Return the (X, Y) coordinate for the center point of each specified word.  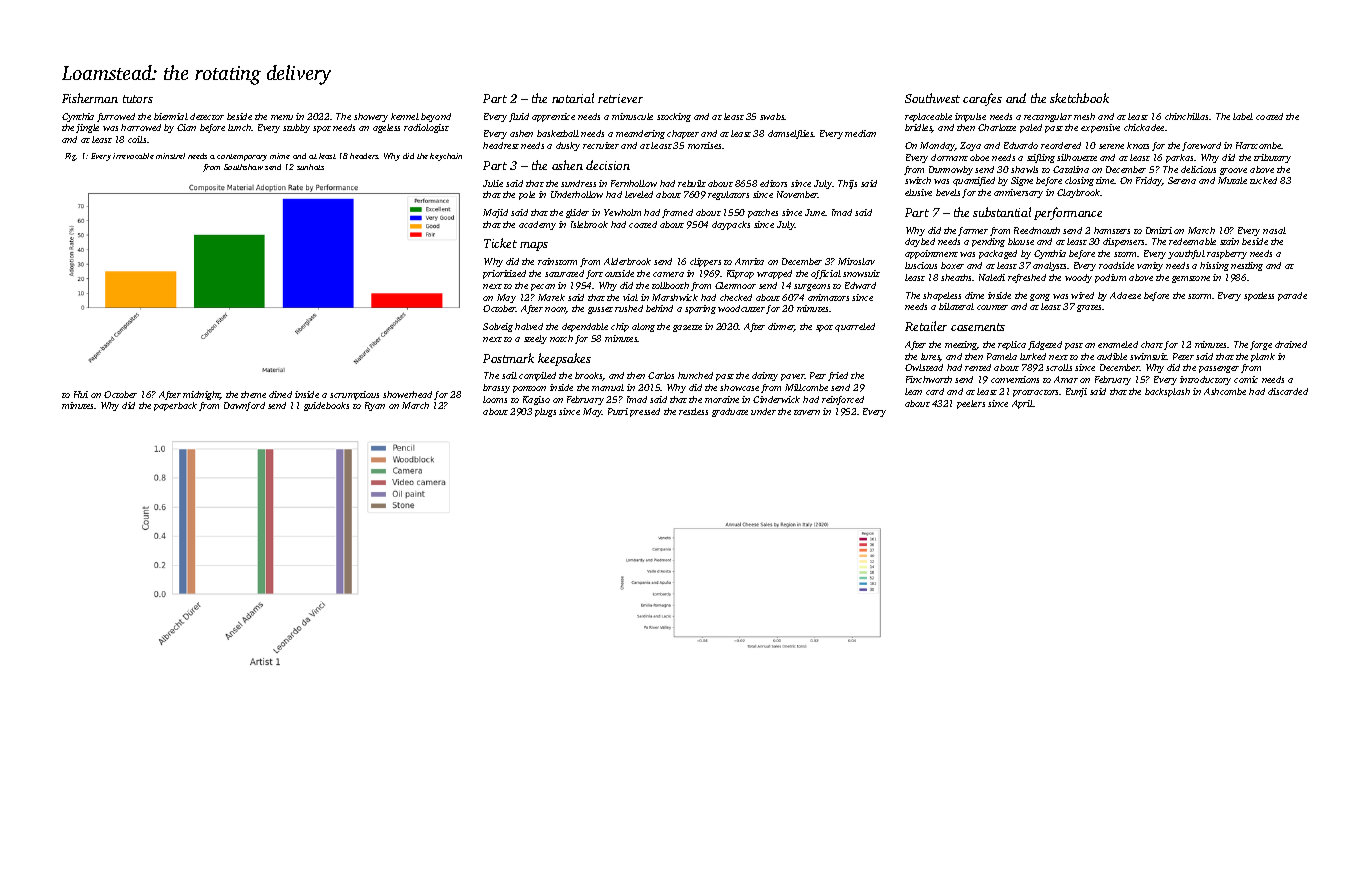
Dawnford (244, 406)
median (860, 133)
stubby (296, 128)
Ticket (500, 243)
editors (773, 183)
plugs (545, 412)
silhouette (1077, 157)
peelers (971, 404)
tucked (1263, 180)
